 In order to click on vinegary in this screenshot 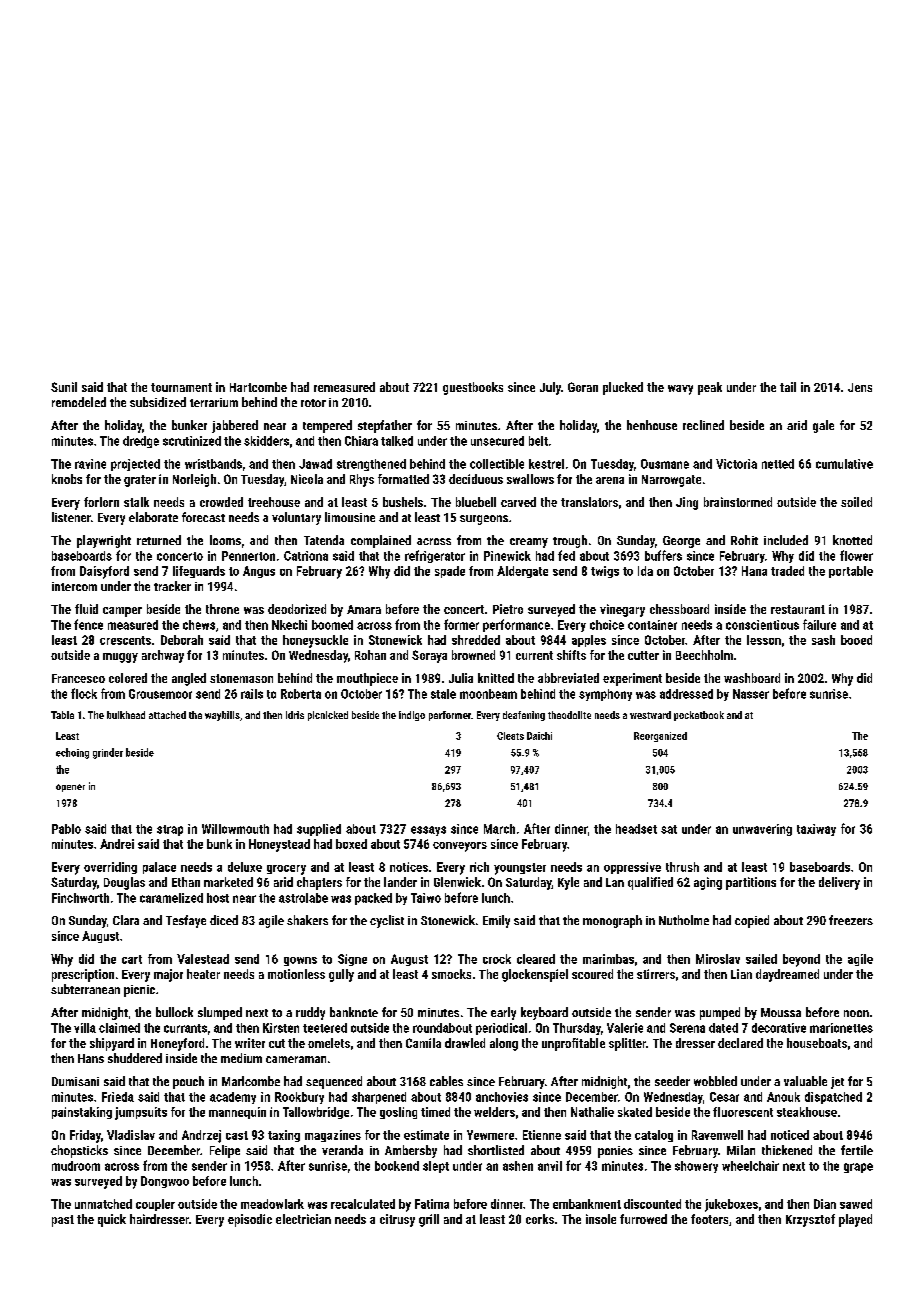, I will do `click(622, 610)`.
